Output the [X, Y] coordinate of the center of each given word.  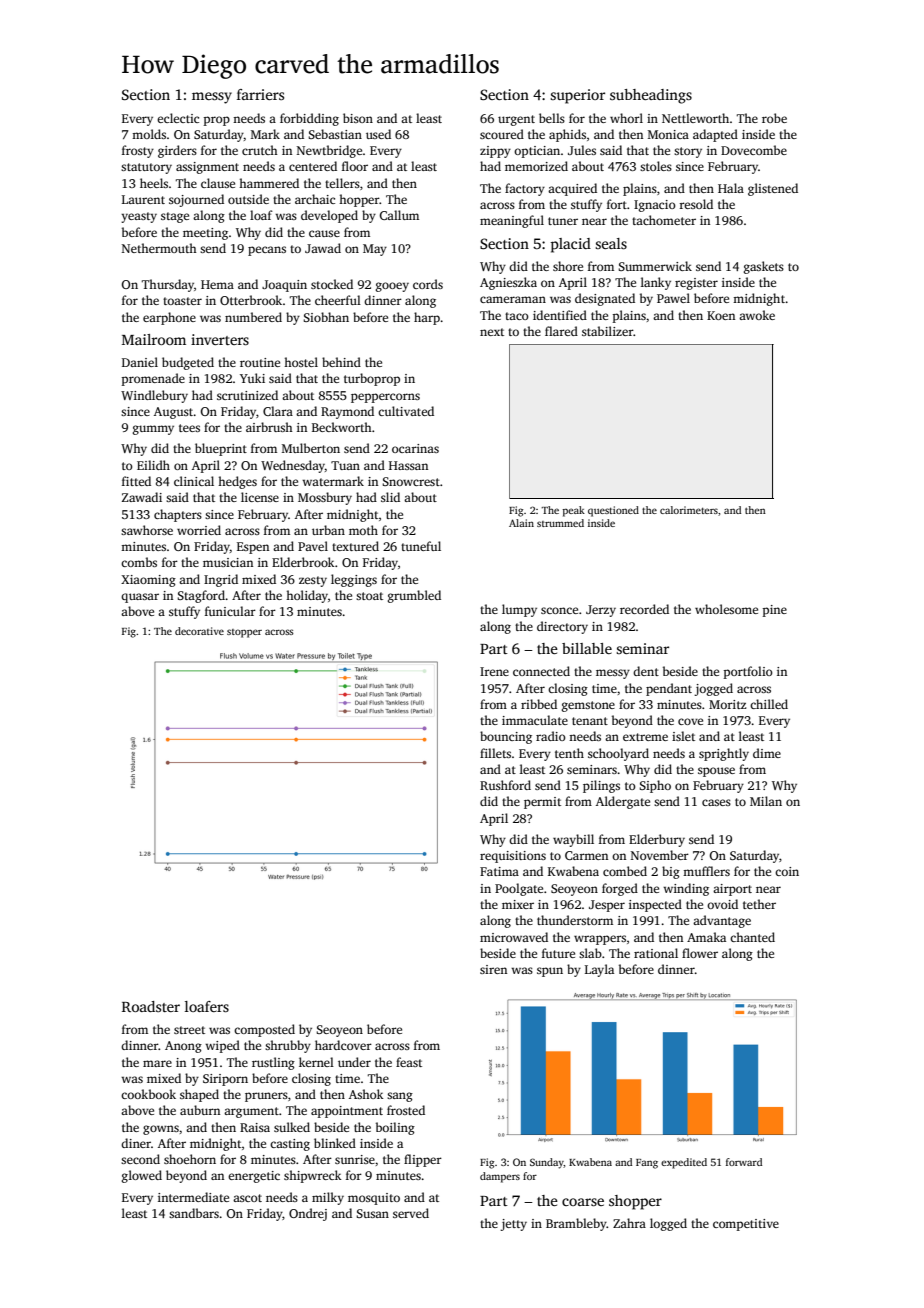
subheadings [651, 96]
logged [668, 1224]
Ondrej [308, 1214]
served [411, 1213]
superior [577, 96]
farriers [260, 94]
